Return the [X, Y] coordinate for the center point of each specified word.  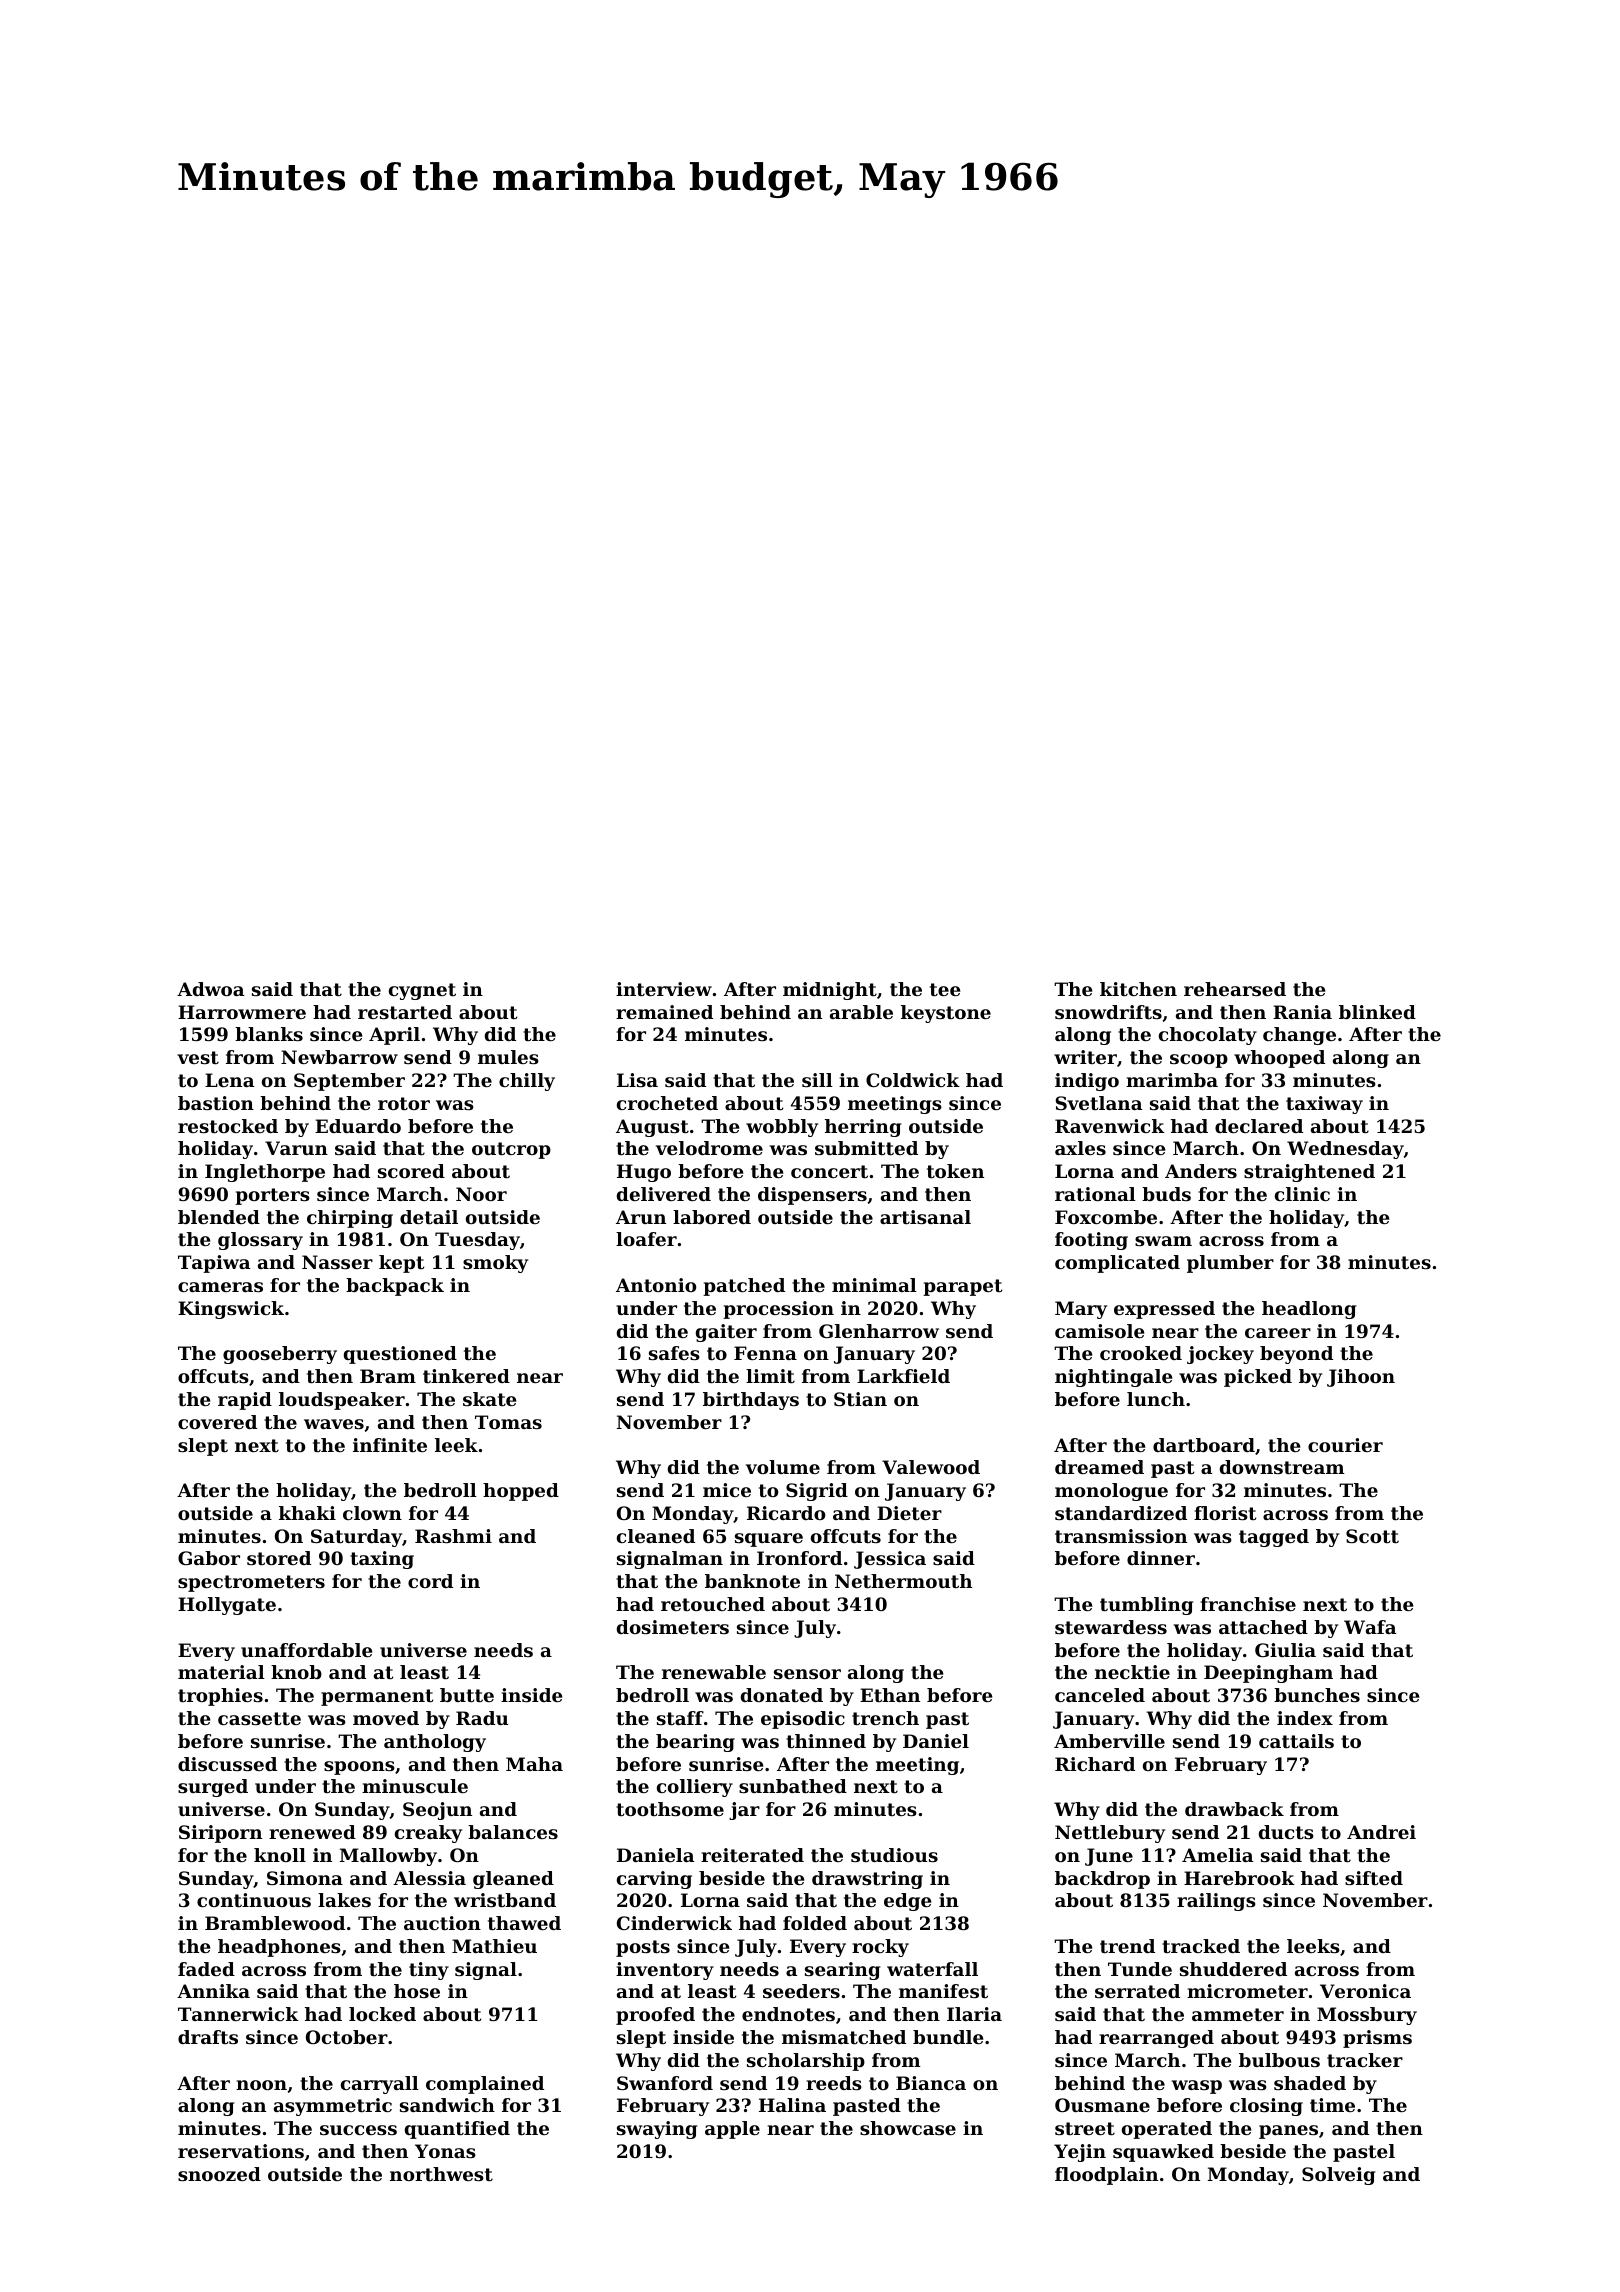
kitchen [1138, 989]
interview [664, 989]
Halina [792, 2105]
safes [674, 1353]
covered [217, 1422]
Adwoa [210, 989]
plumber [1230, 1264]
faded [206, 1969]
